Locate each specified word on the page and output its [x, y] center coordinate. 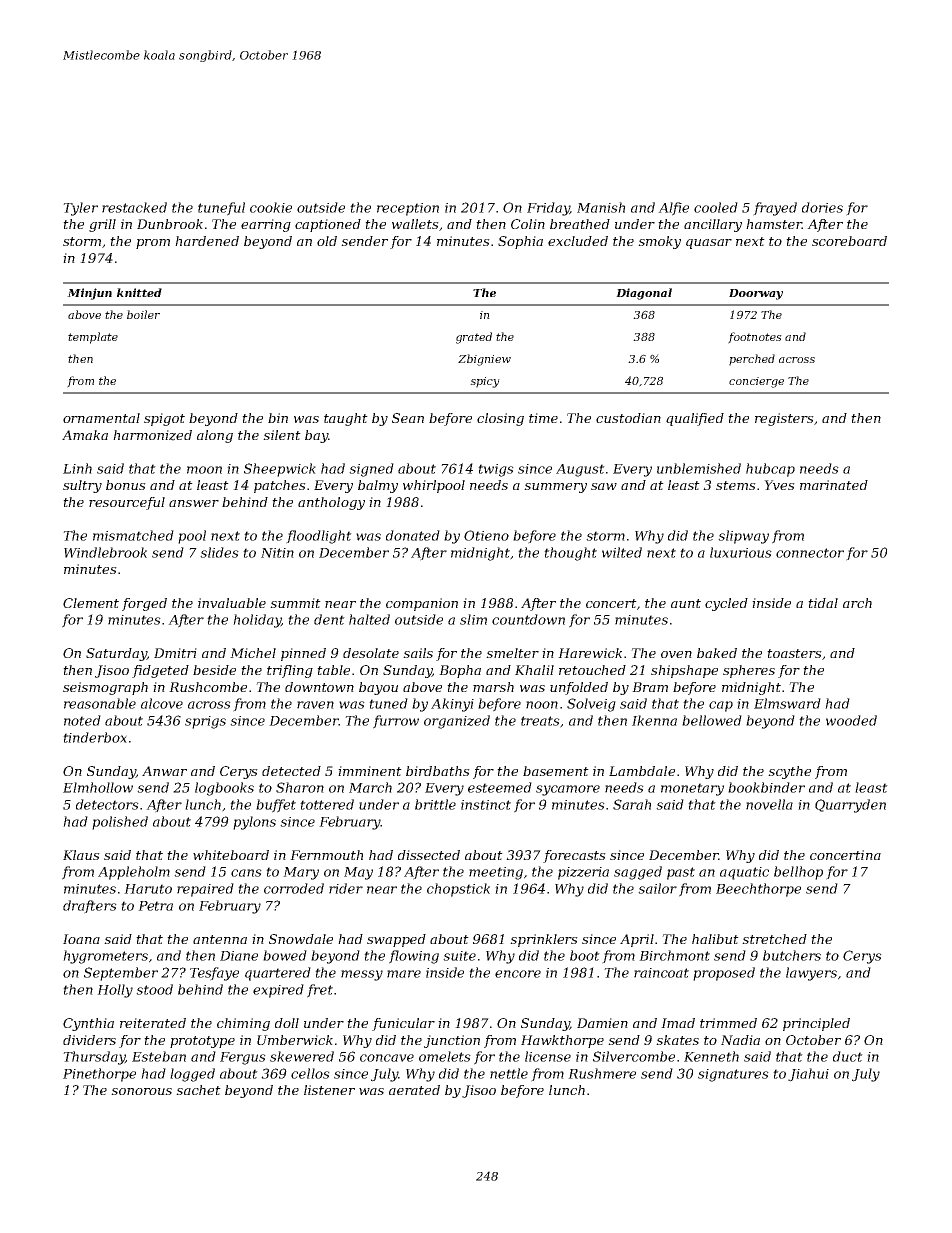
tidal [823, 603]
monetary [692, 789]
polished [120, 823]
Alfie [673, 209]
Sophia [520, 242]
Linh [77, 468]
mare [404, 974]
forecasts [574, 856]
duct [848, 1056]
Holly [115, 991]
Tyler [80, 209]
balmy [378, 486]
